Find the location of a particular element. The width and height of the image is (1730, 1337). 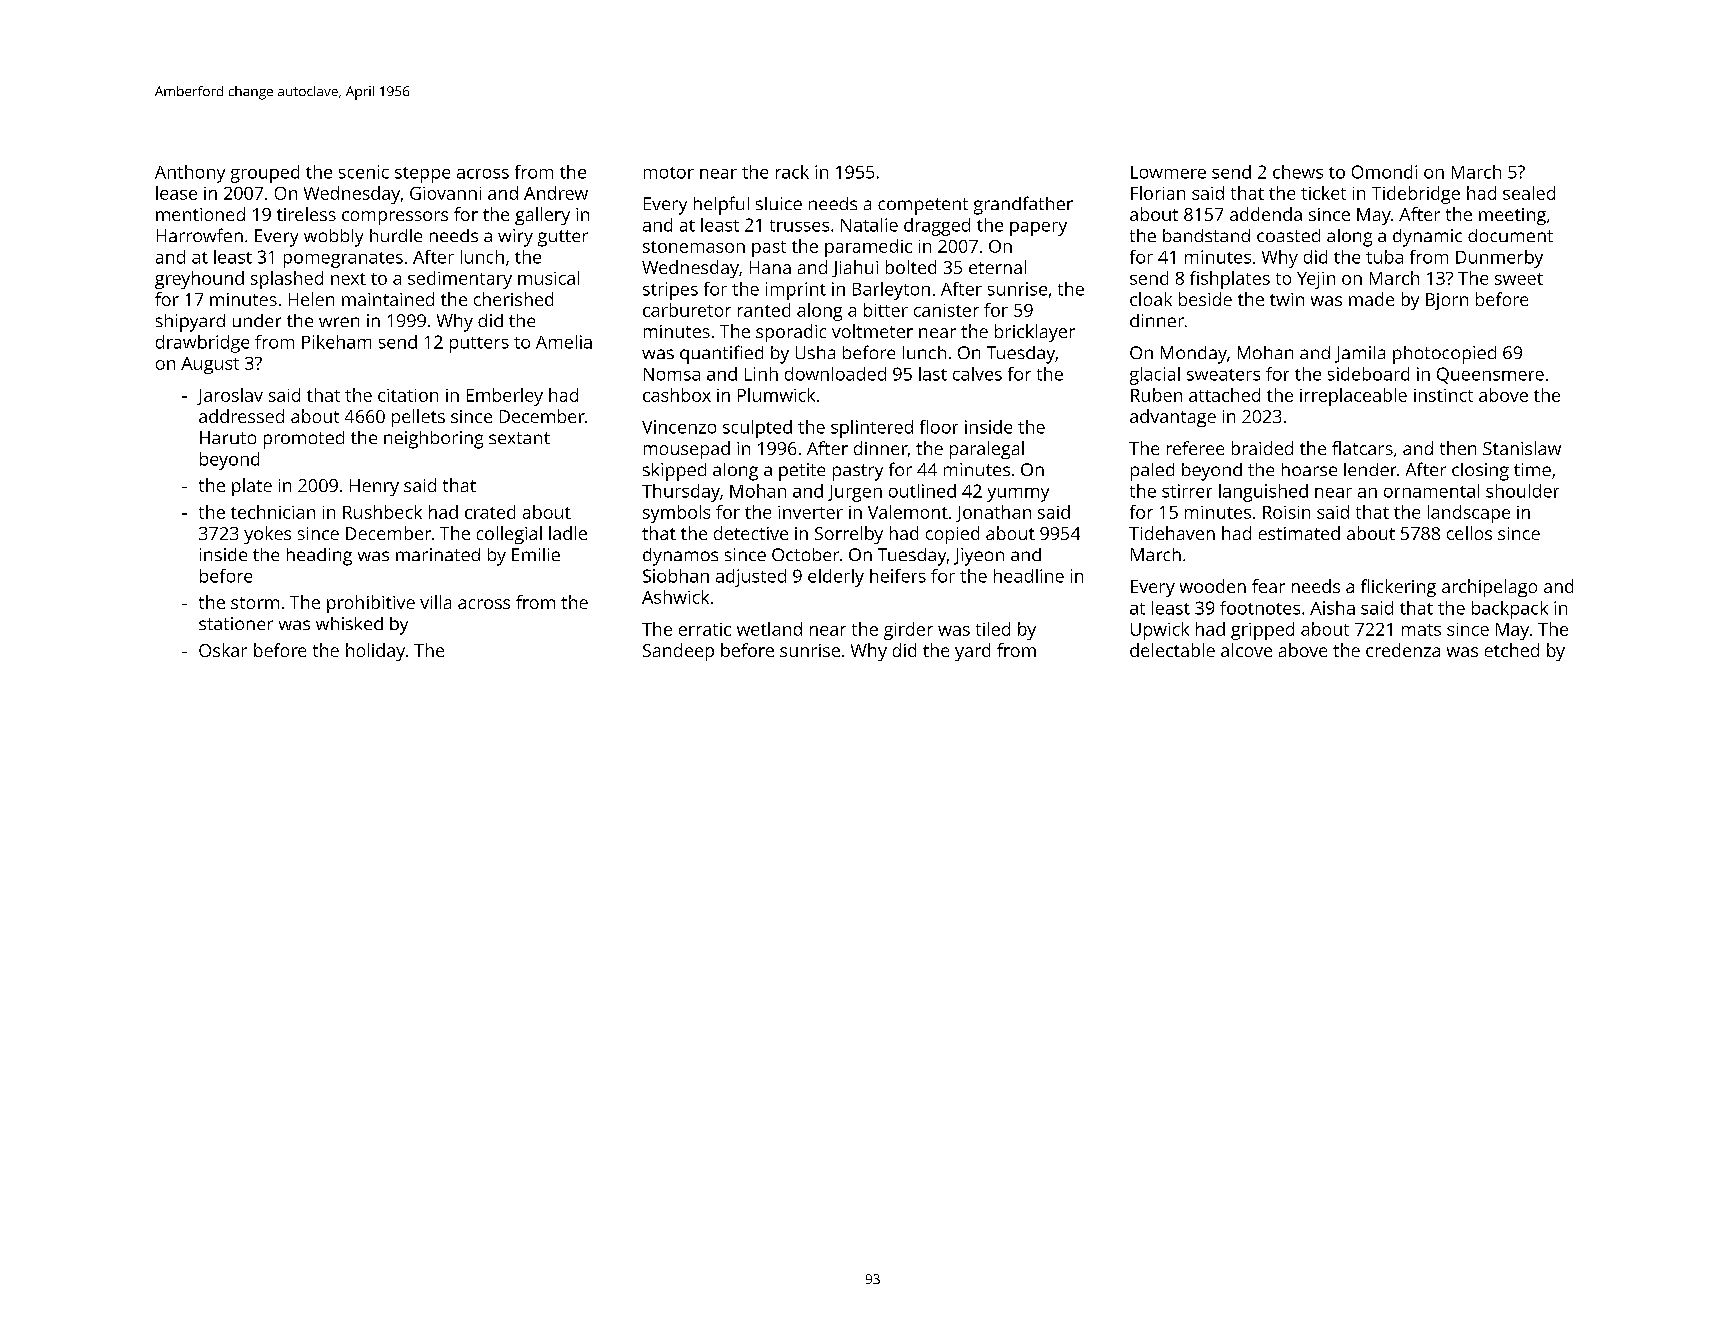

Sandeep is located at coordinates (678, 652).
